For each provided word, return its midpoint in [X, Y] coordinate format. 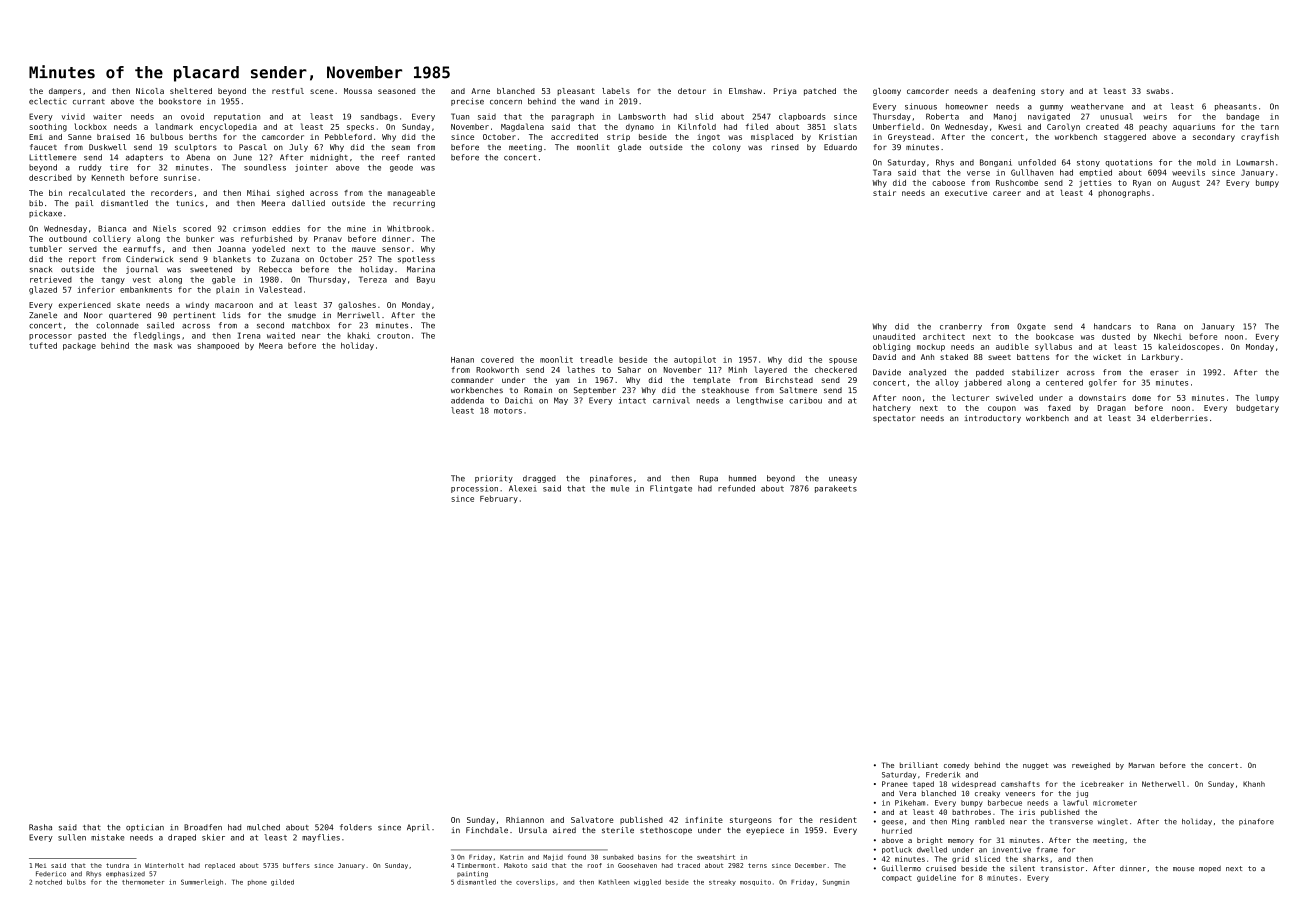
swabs [1158, 91]
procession [474, 489]
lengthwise [759, 401]
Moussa [358, 91]
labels [616, 91]
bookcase [1055, 336]
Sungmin [836, 882]
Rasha [40, 827]
